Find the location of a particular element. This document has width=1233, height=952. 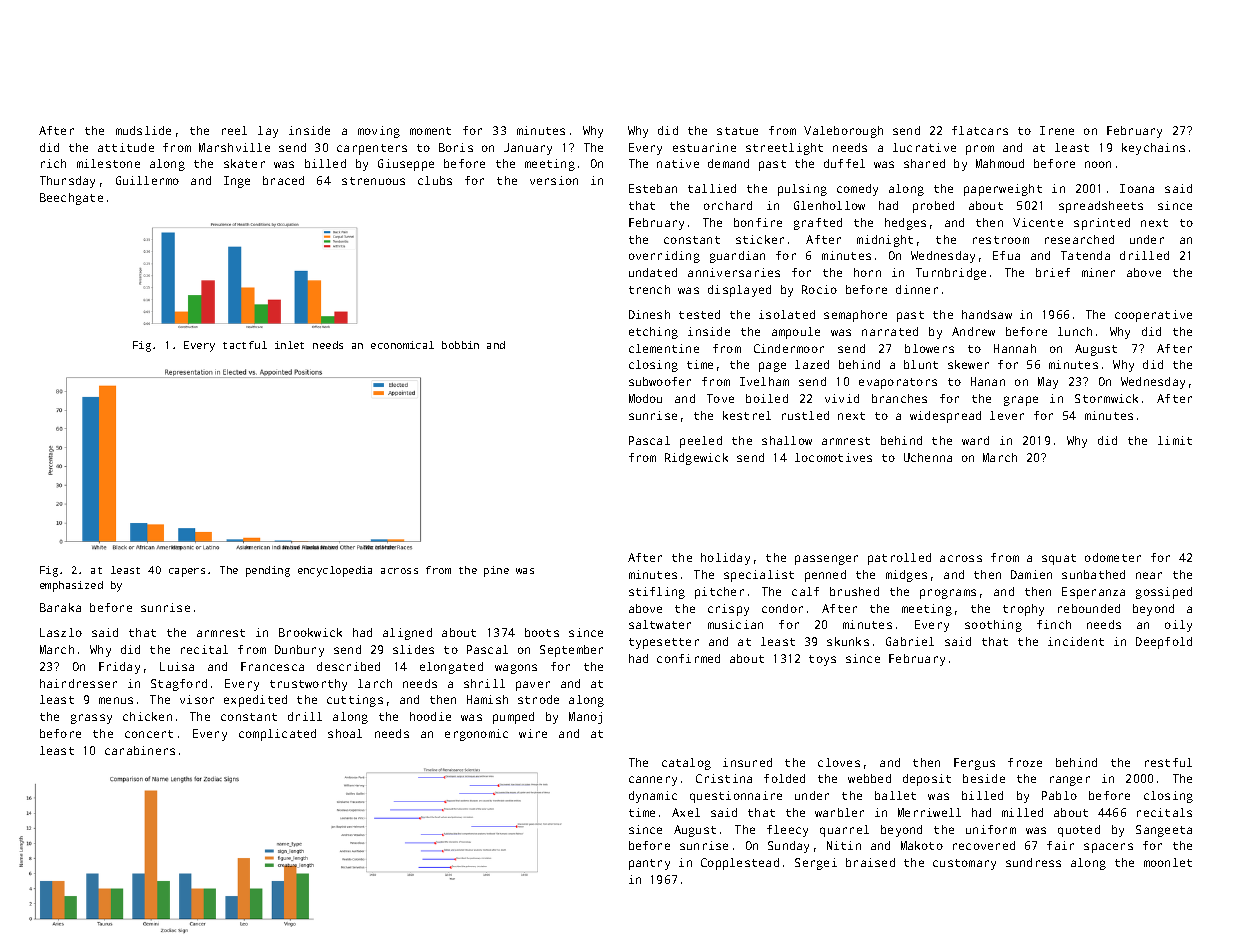

tactful is located at coordinates (245, 345).
